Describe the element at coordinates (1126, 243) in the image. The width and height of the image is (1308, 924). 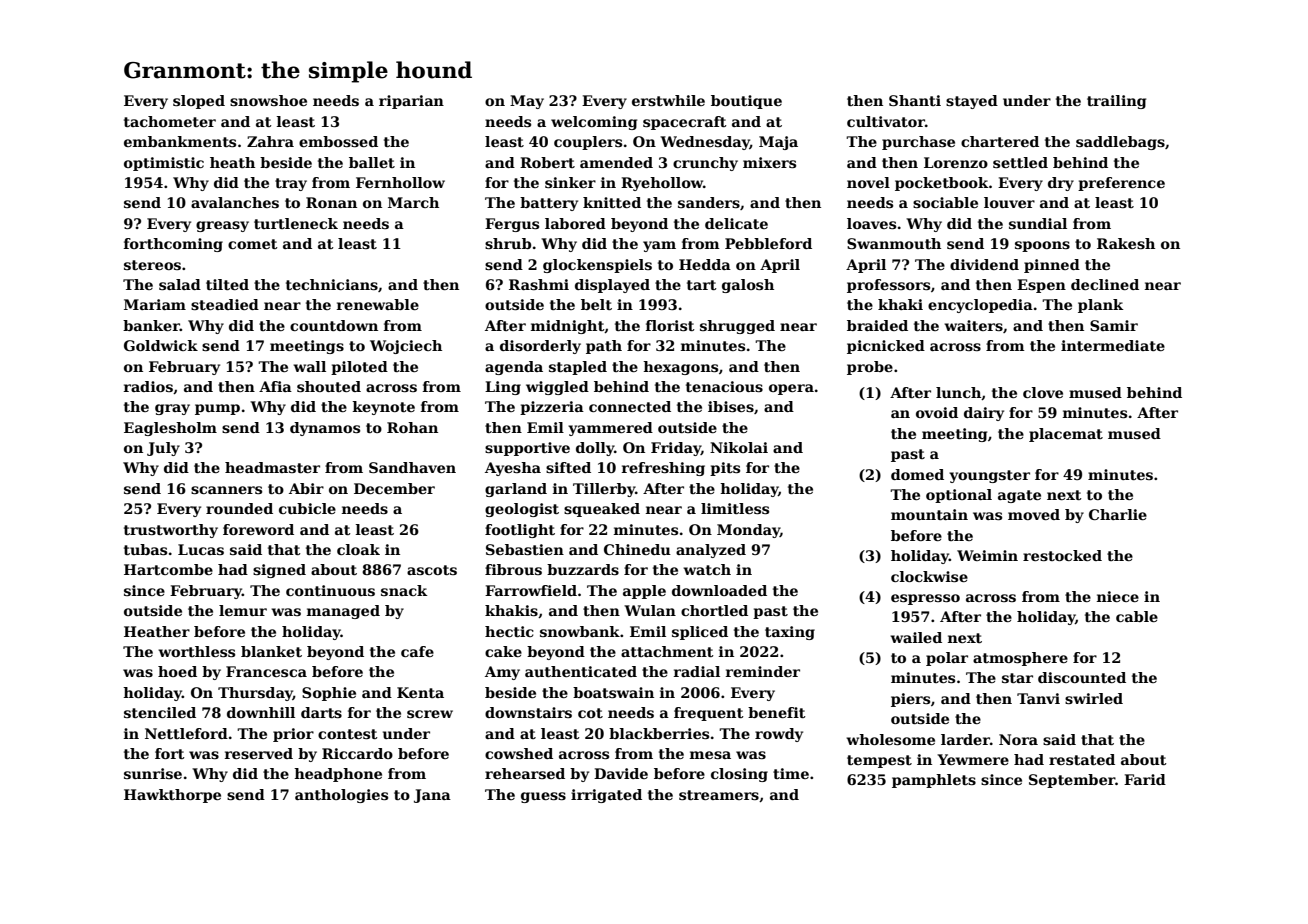
I see `Rakesh` at that location.
